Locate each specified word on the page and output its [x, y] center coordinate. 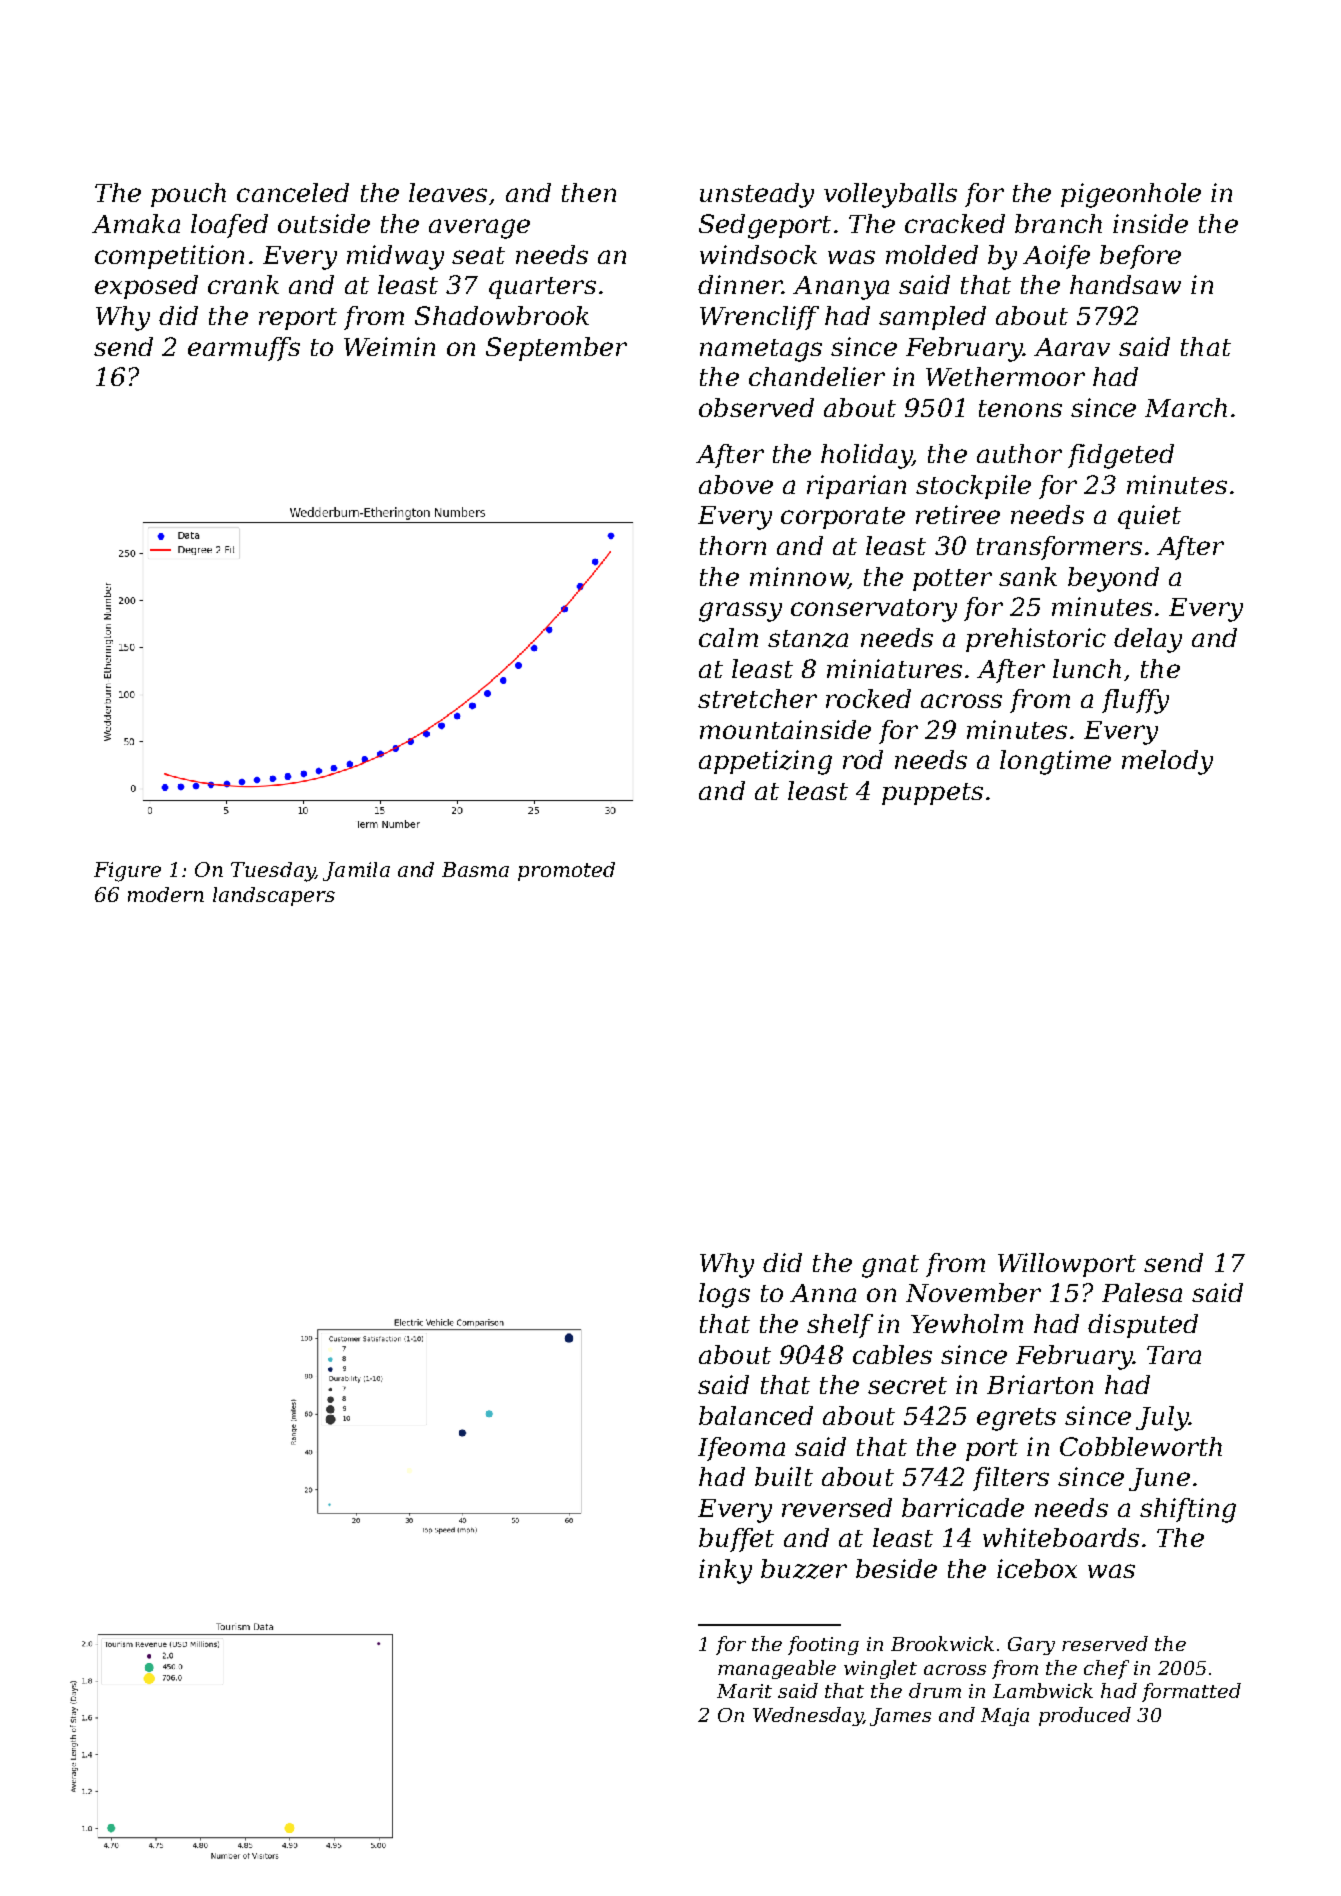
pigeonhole [1131, 195]
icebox [1037, 1568]
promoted [566, 871]
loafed [229, 226]
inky [725, 1571]
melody [1167, 762]
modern [166, 894]
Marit [744, 1691]
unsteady [757, 195]
